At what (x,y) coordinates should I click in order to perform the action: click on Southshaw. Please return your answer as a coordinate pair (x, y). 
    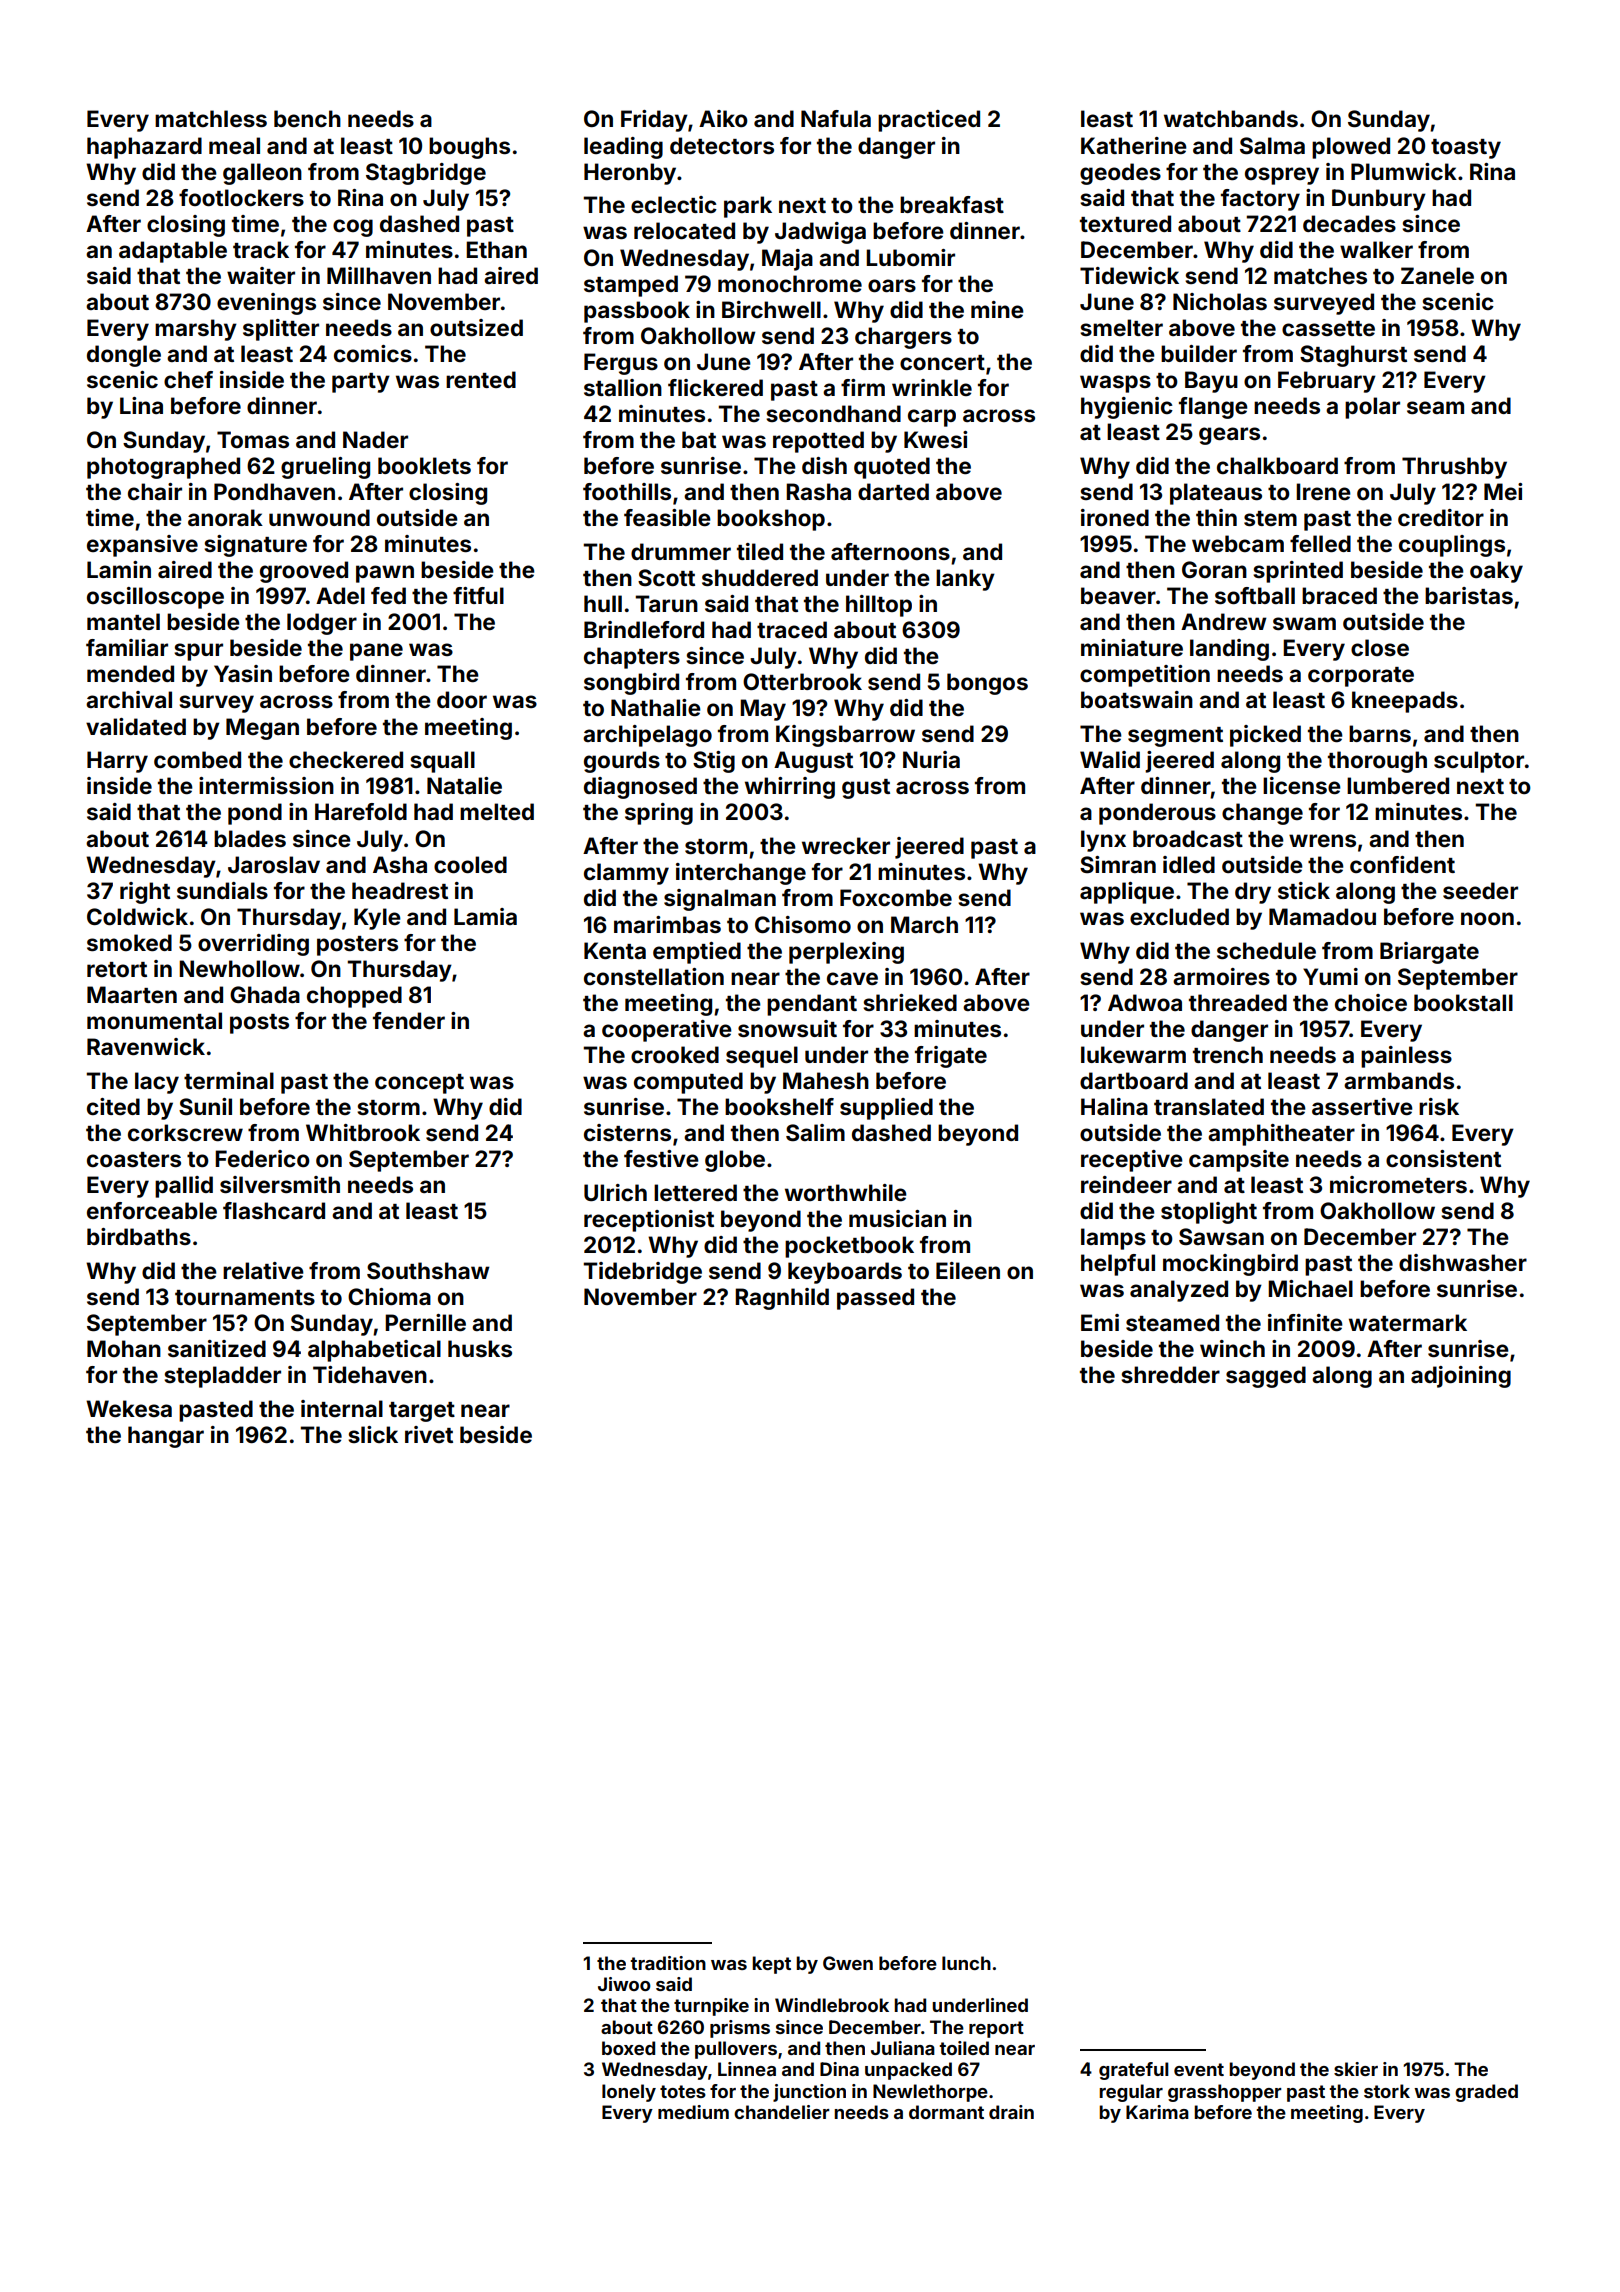
    Looking at the image, I should click on (428, 1270).
